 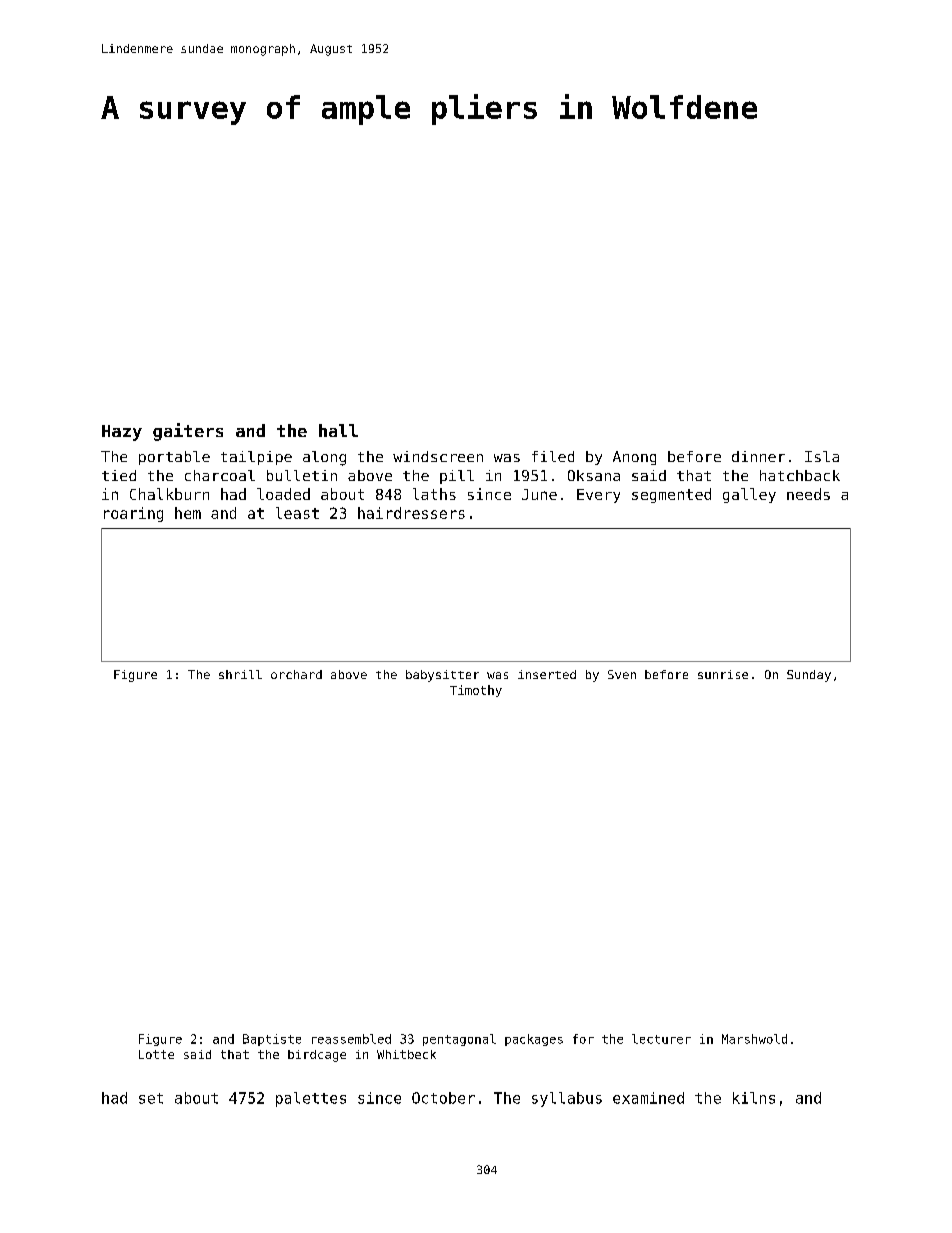 I want to click on filed, so click(x=553, y=456).
